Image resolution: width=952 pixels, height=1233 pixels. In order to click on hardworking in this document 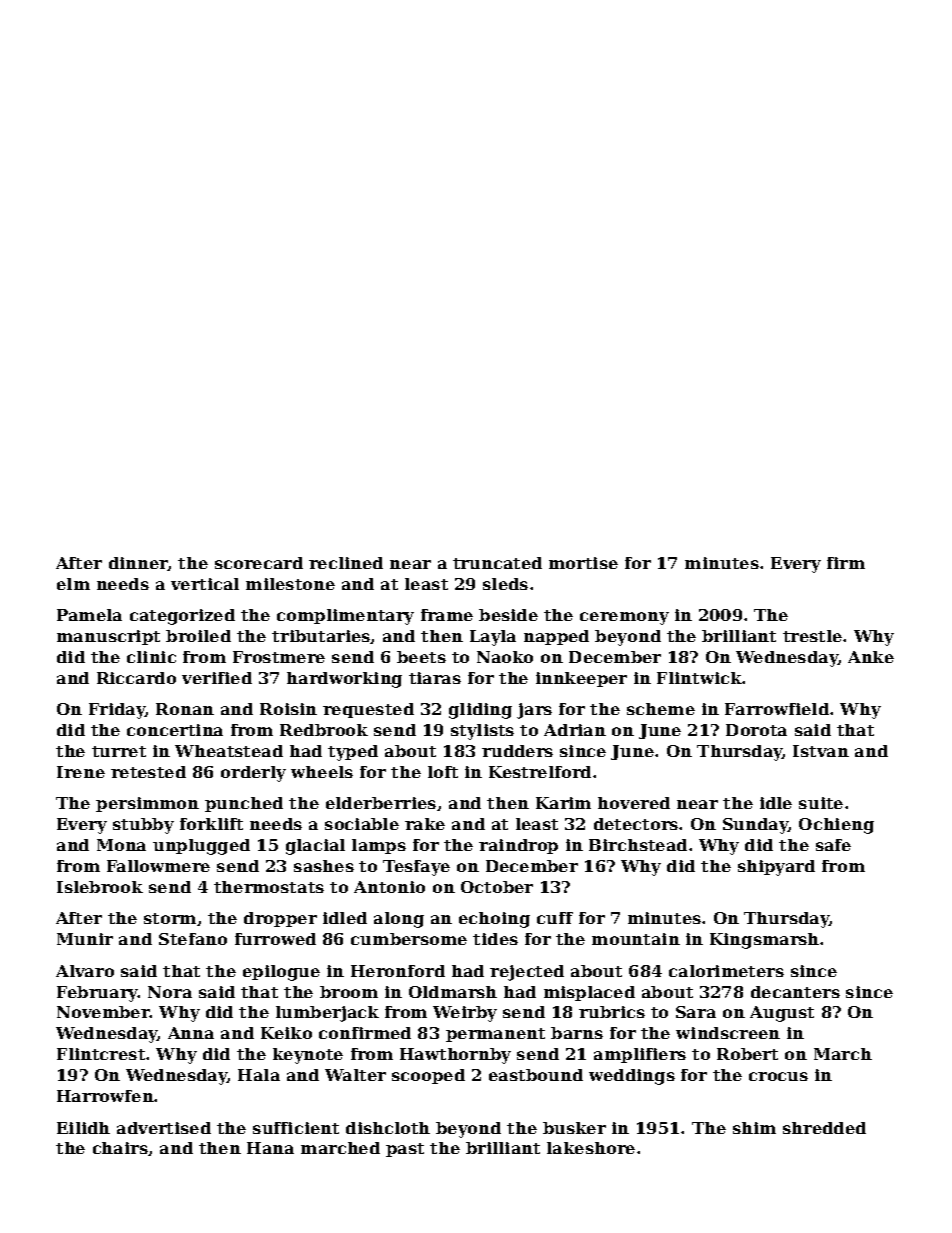, I will do `click(344, 680)`.
